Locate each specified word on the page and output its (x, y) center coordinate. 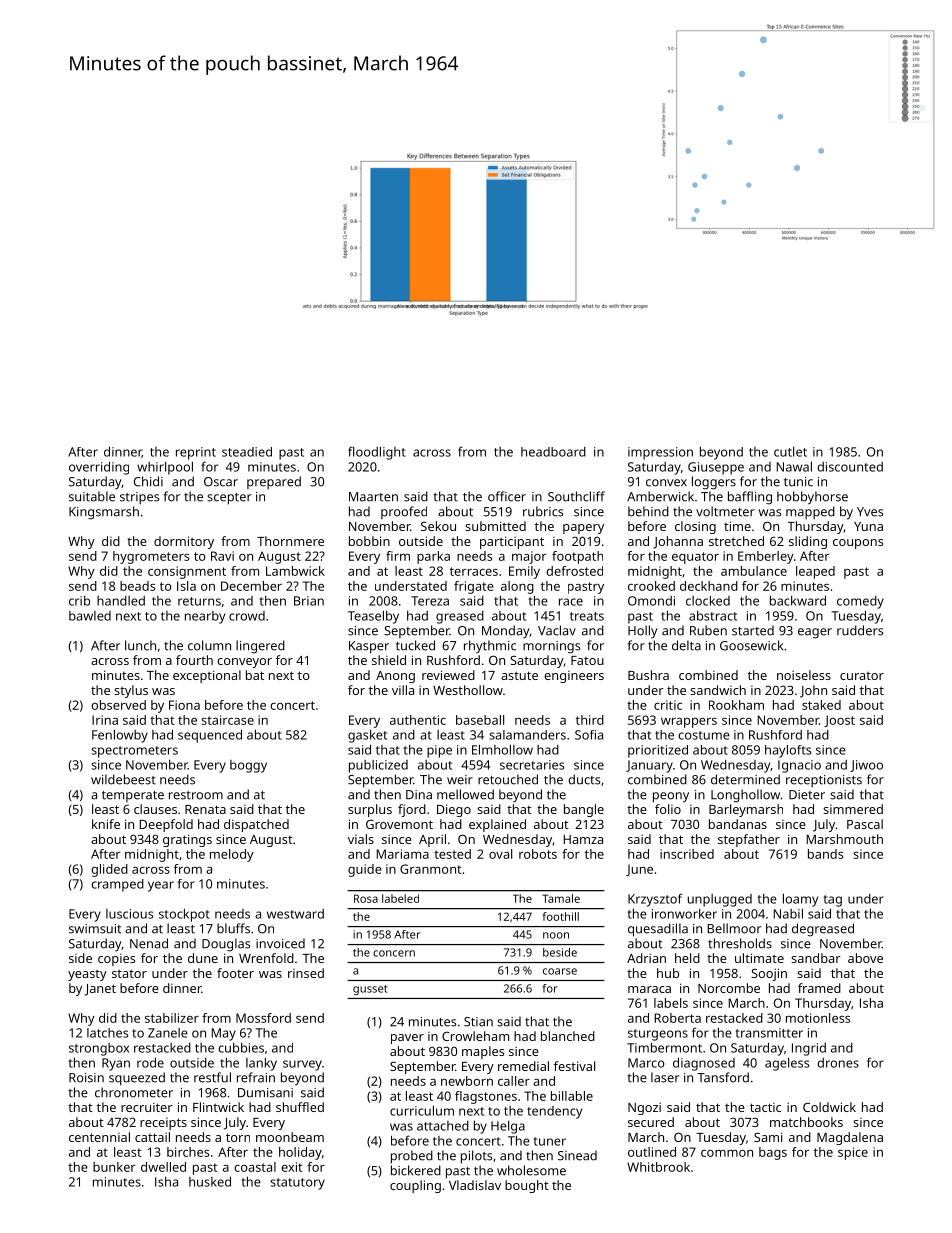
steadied (247, 452)
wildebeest (123, 779)
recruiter (147, 1107)
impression (660, 453)
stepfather (749, 840)
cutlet (790, 452)
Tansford (723, 1077)
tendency (554, 1112)
